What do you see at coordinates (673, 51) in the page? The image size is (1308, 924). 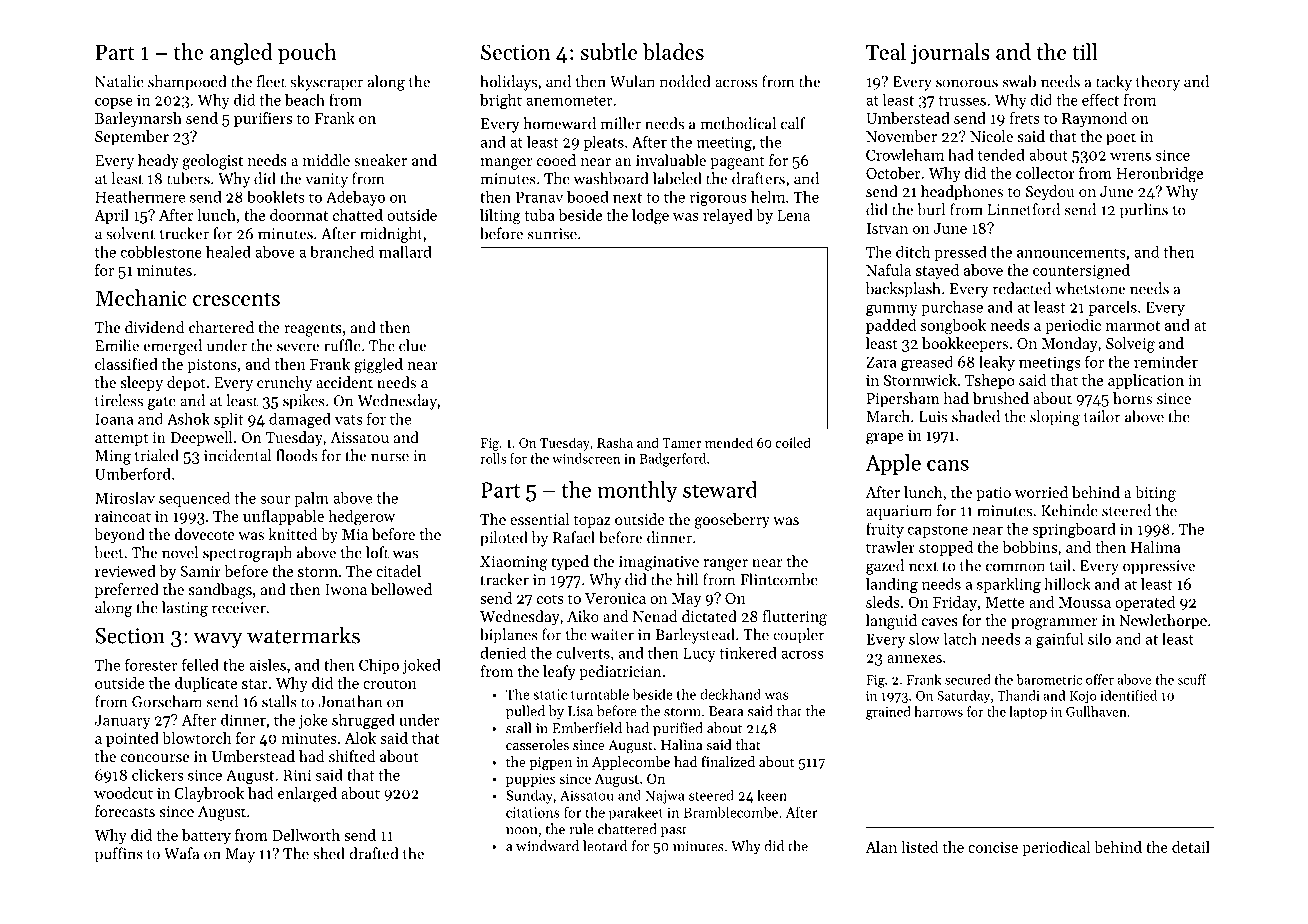 I see `blades` at bounding box center [673, 51].
